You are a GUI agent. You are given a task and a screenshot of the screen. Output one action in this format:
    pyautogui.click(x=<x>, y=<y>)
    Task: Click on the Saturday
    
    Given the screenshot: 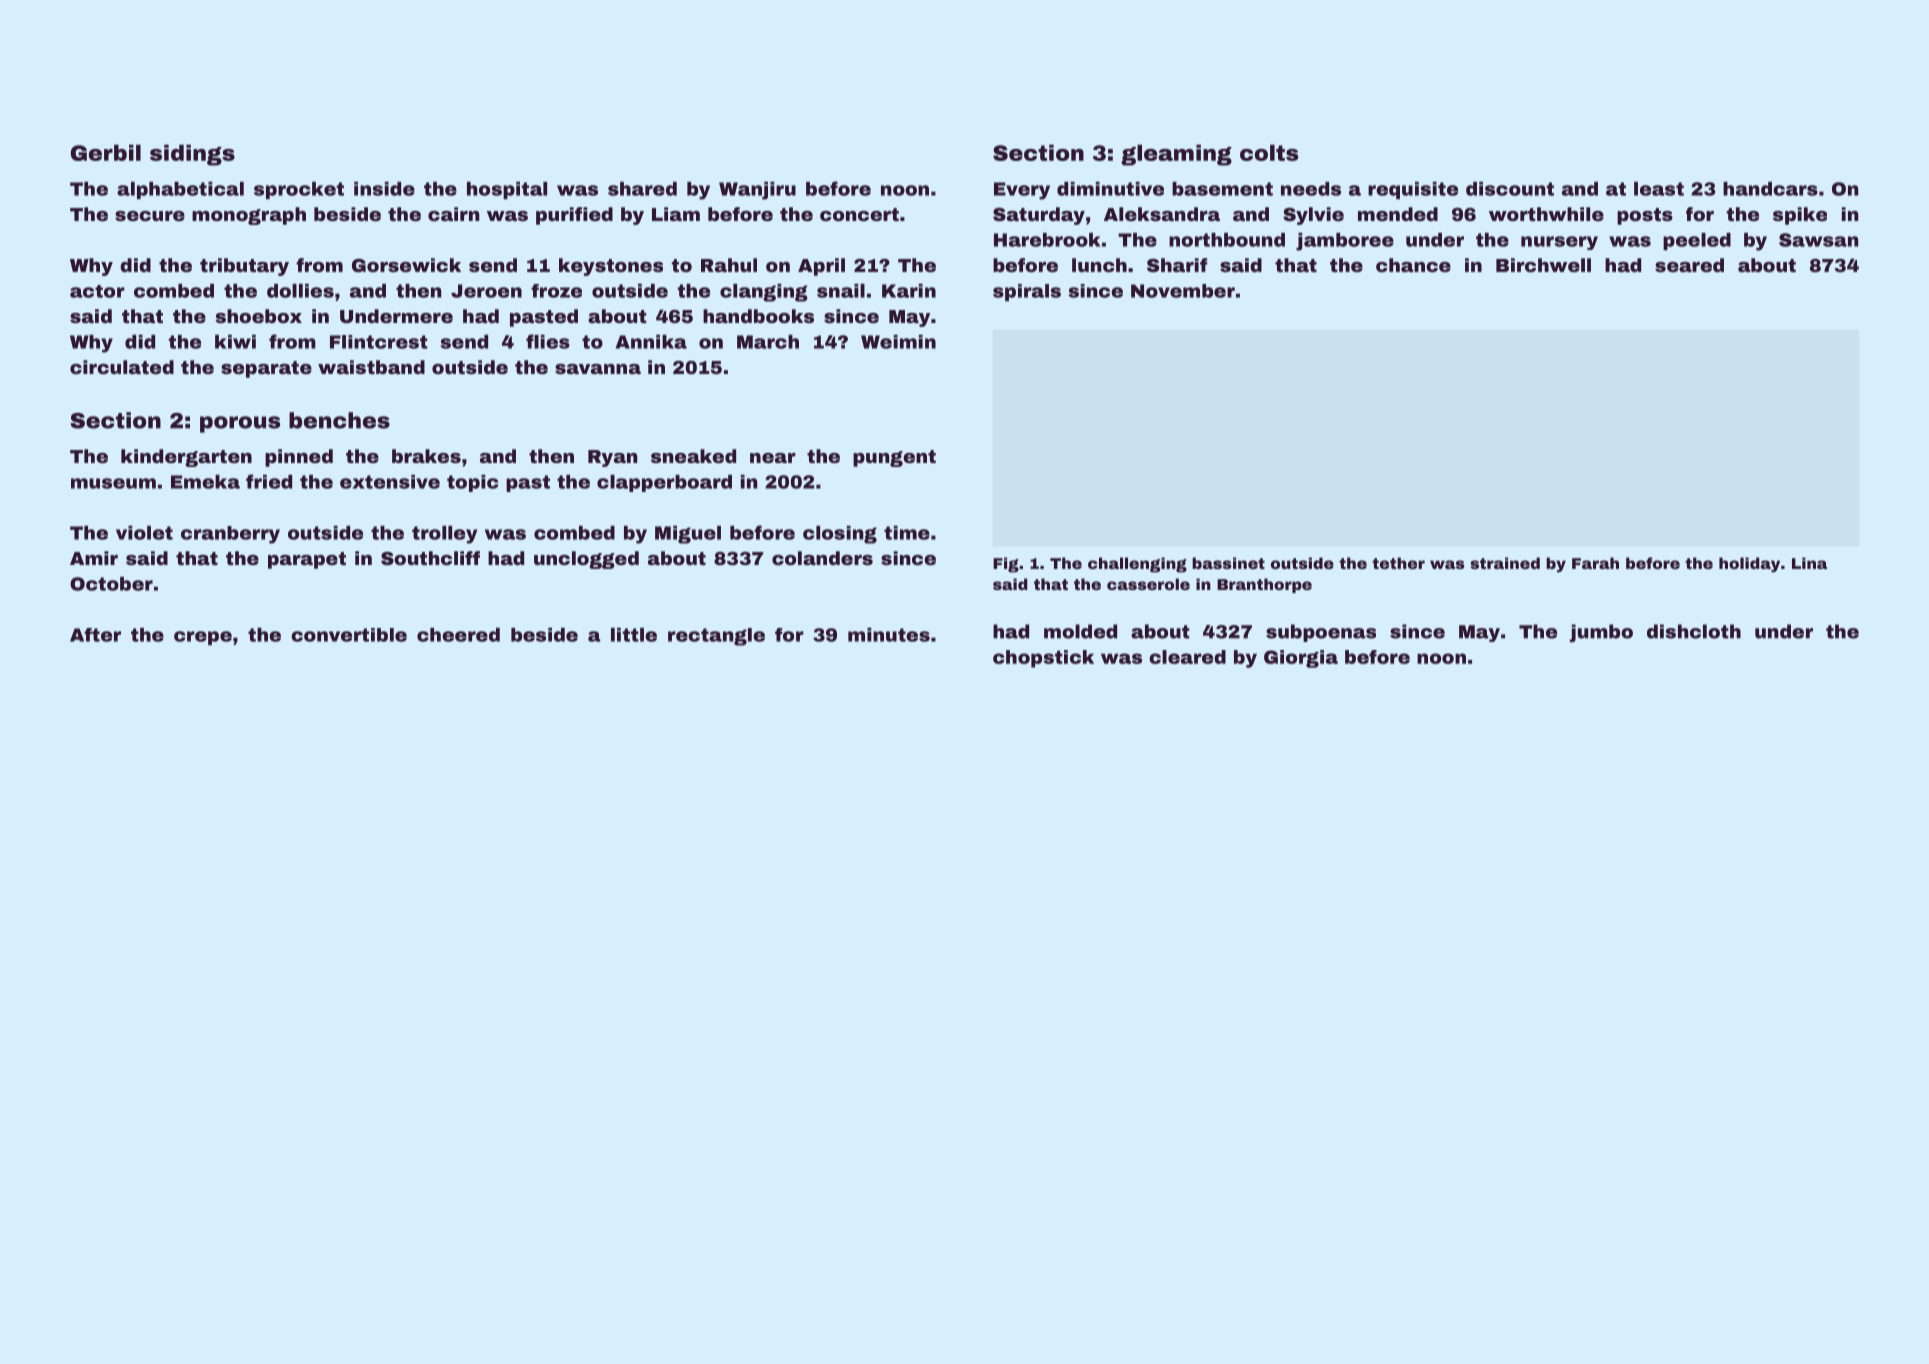 What is the action you would take?
    pyautogui.click(x=1039, y=216)
